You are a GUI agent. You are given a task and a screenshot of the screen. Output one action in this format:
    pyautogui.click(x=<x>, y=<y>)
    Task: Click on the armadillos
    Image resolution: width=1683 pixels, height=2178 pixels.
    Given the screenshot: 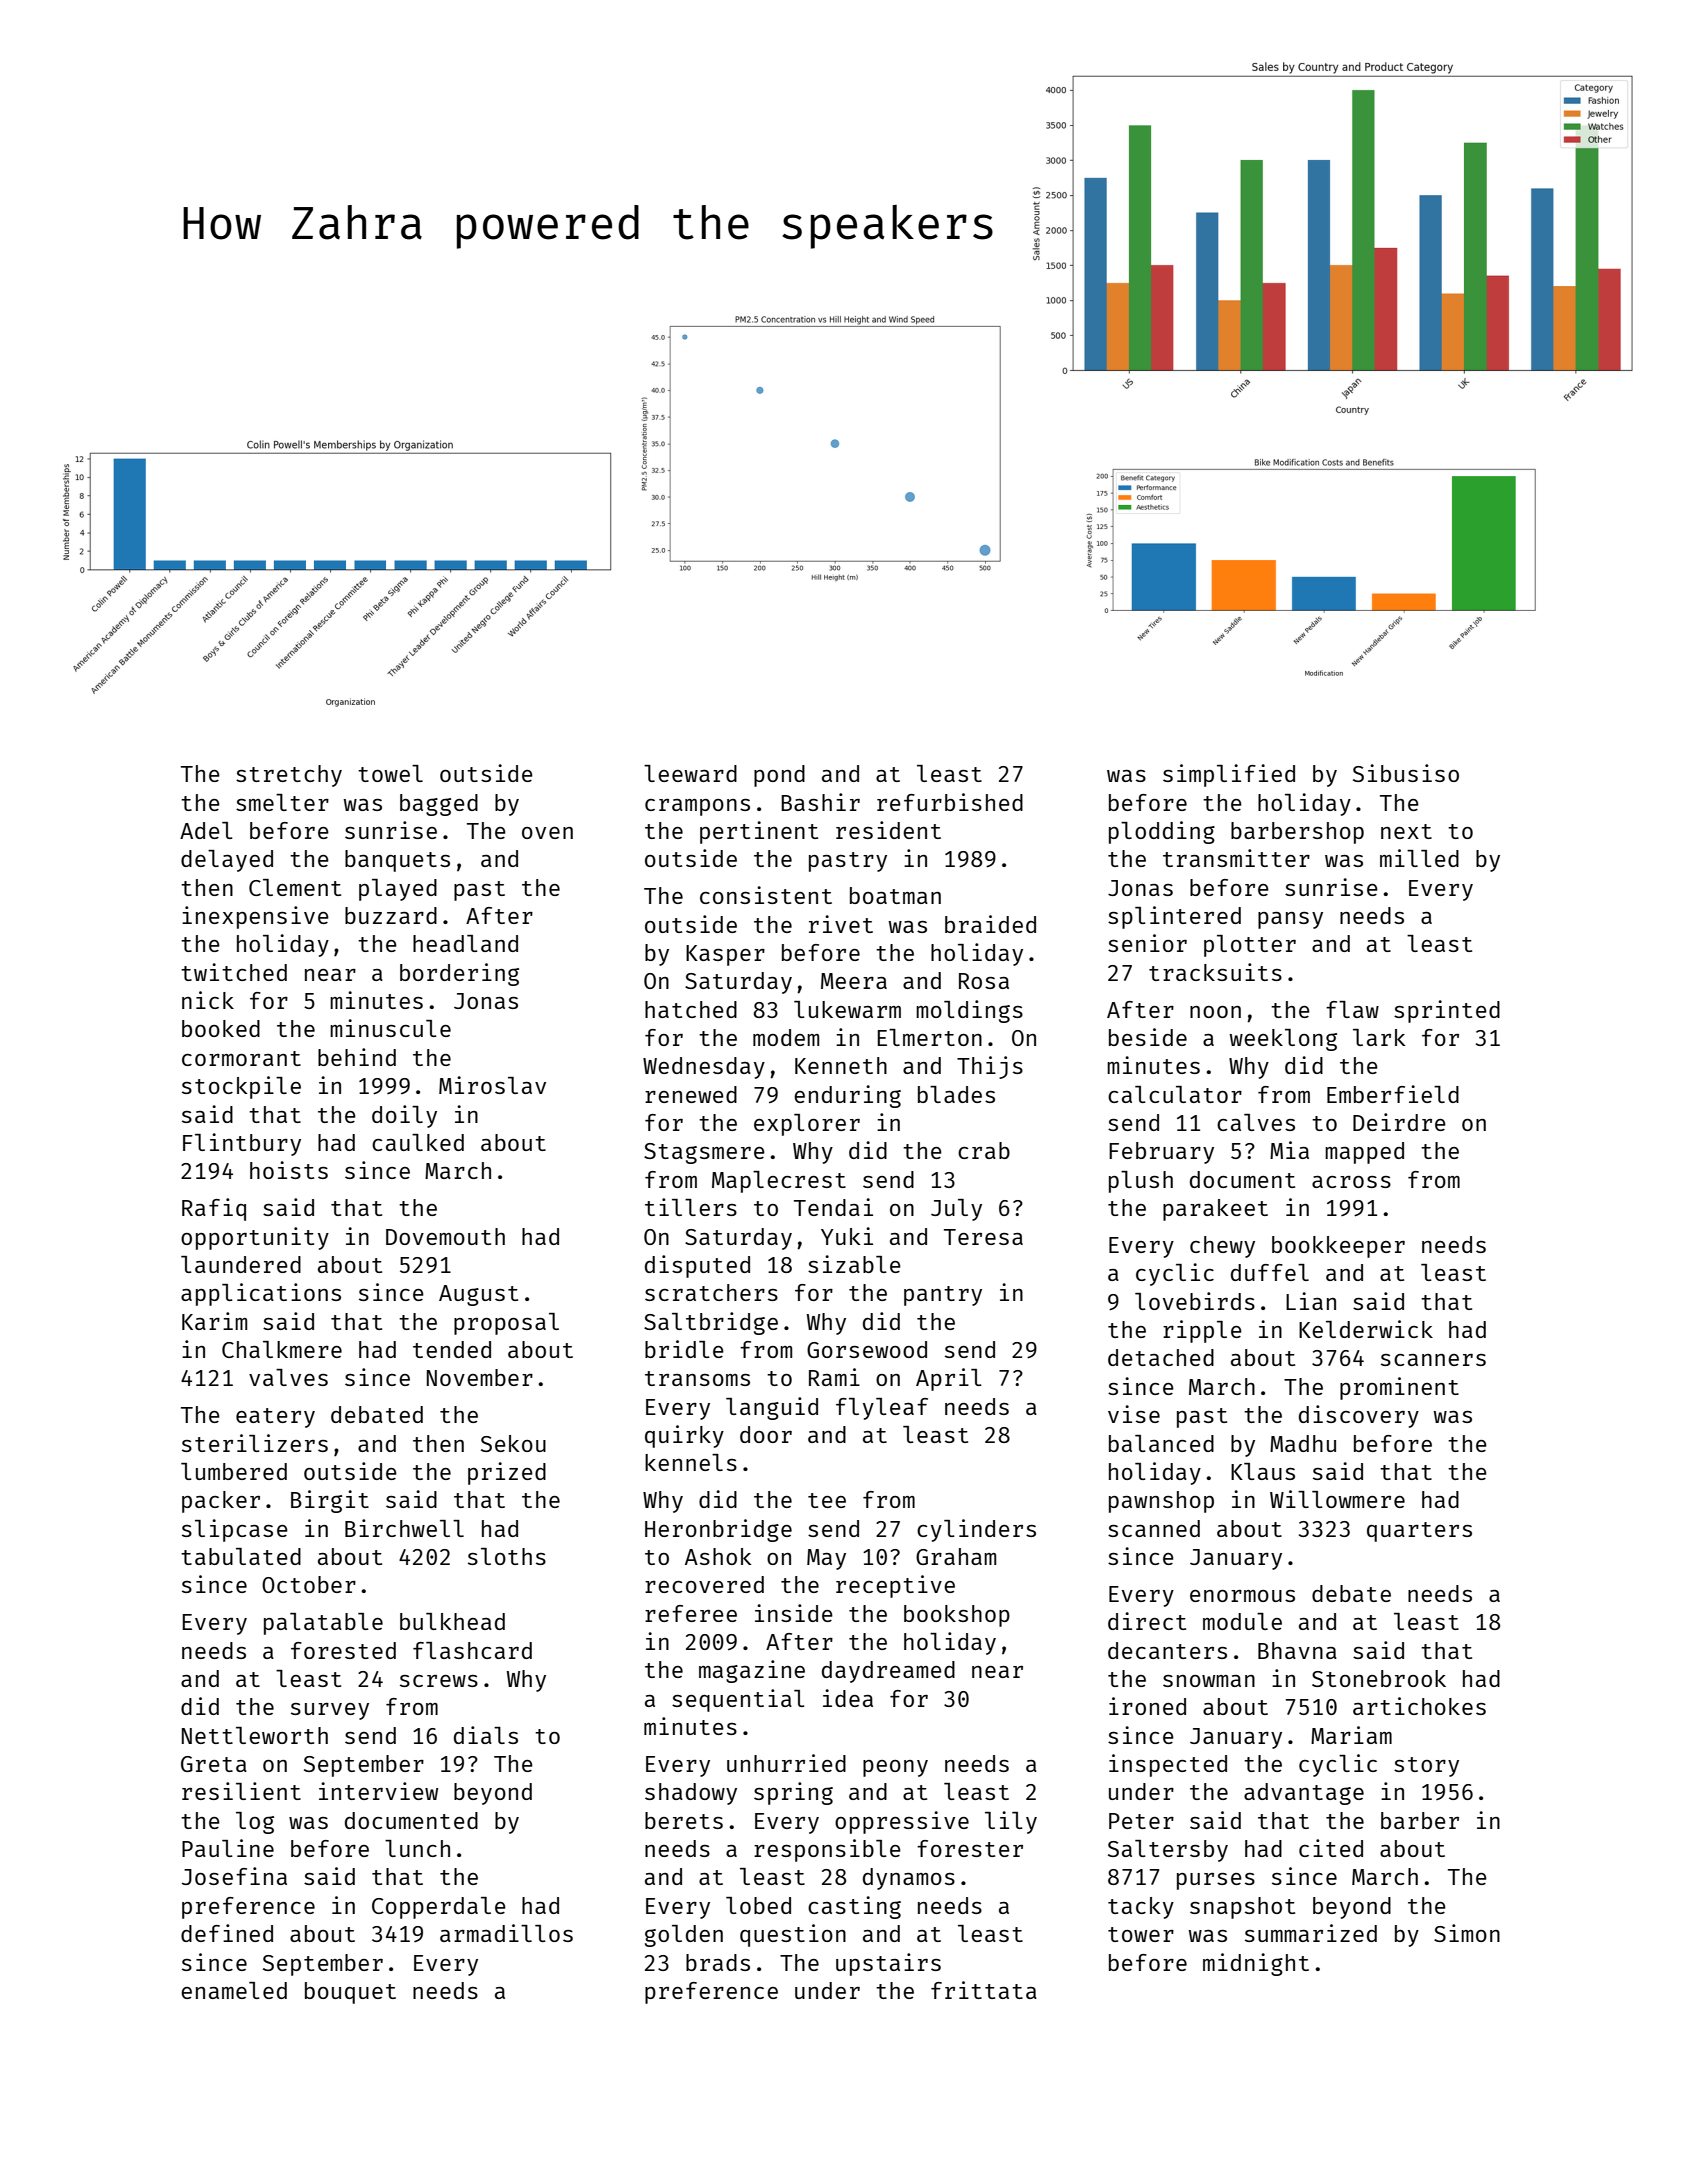 What is the action you would take?
    pyautogui.click(x=506, y=1933)
